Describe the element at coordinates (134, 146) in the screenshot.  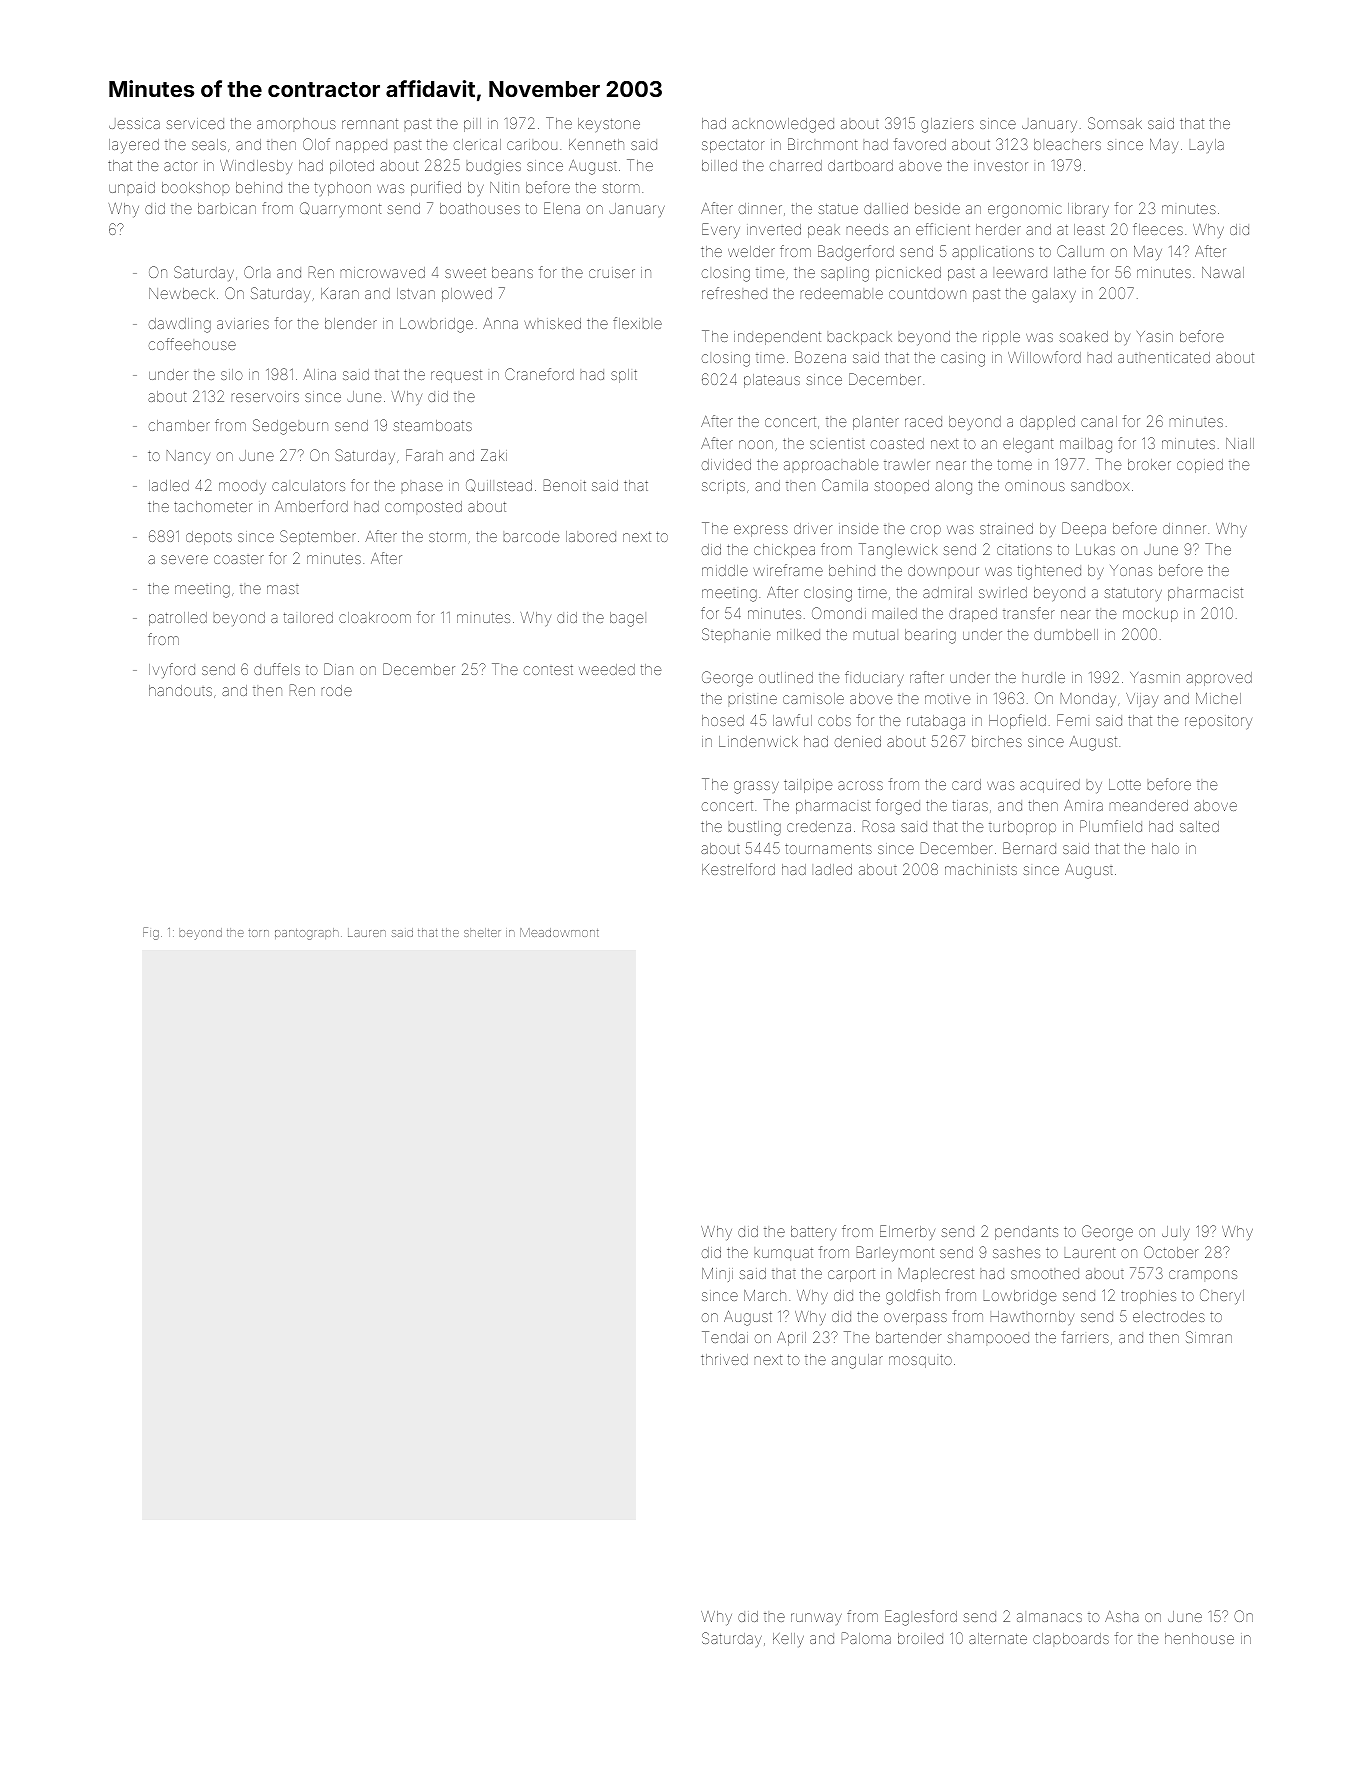
I see `layered` at that location.
